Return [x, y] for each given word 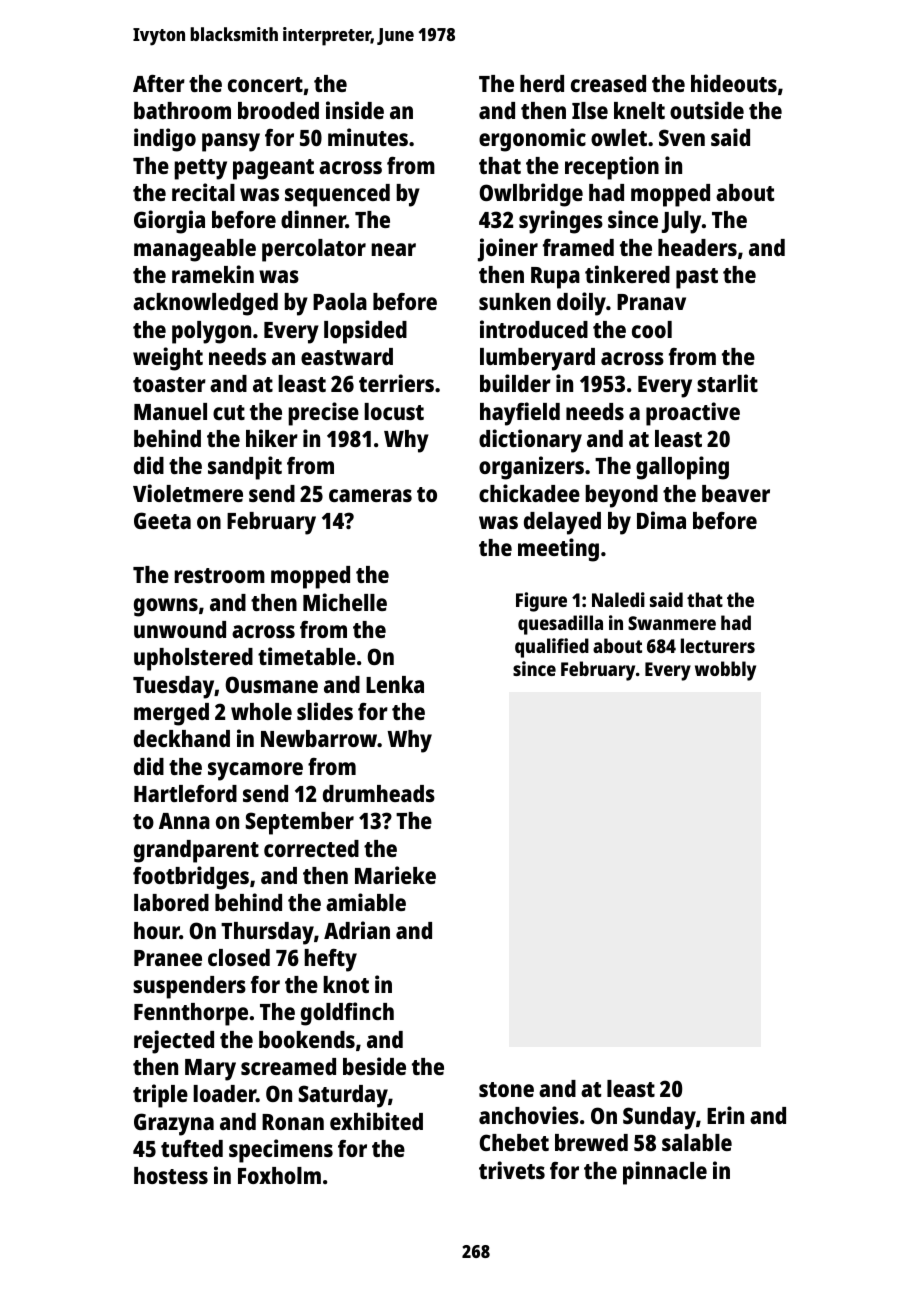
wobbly [725, 671]
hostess [171, 1175]
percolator [314, 250]
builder [515, 383]
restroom [219, 575]
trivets [512, 1170]
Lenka [395, 684]
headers [697, 247]
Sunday [659, 1118]
